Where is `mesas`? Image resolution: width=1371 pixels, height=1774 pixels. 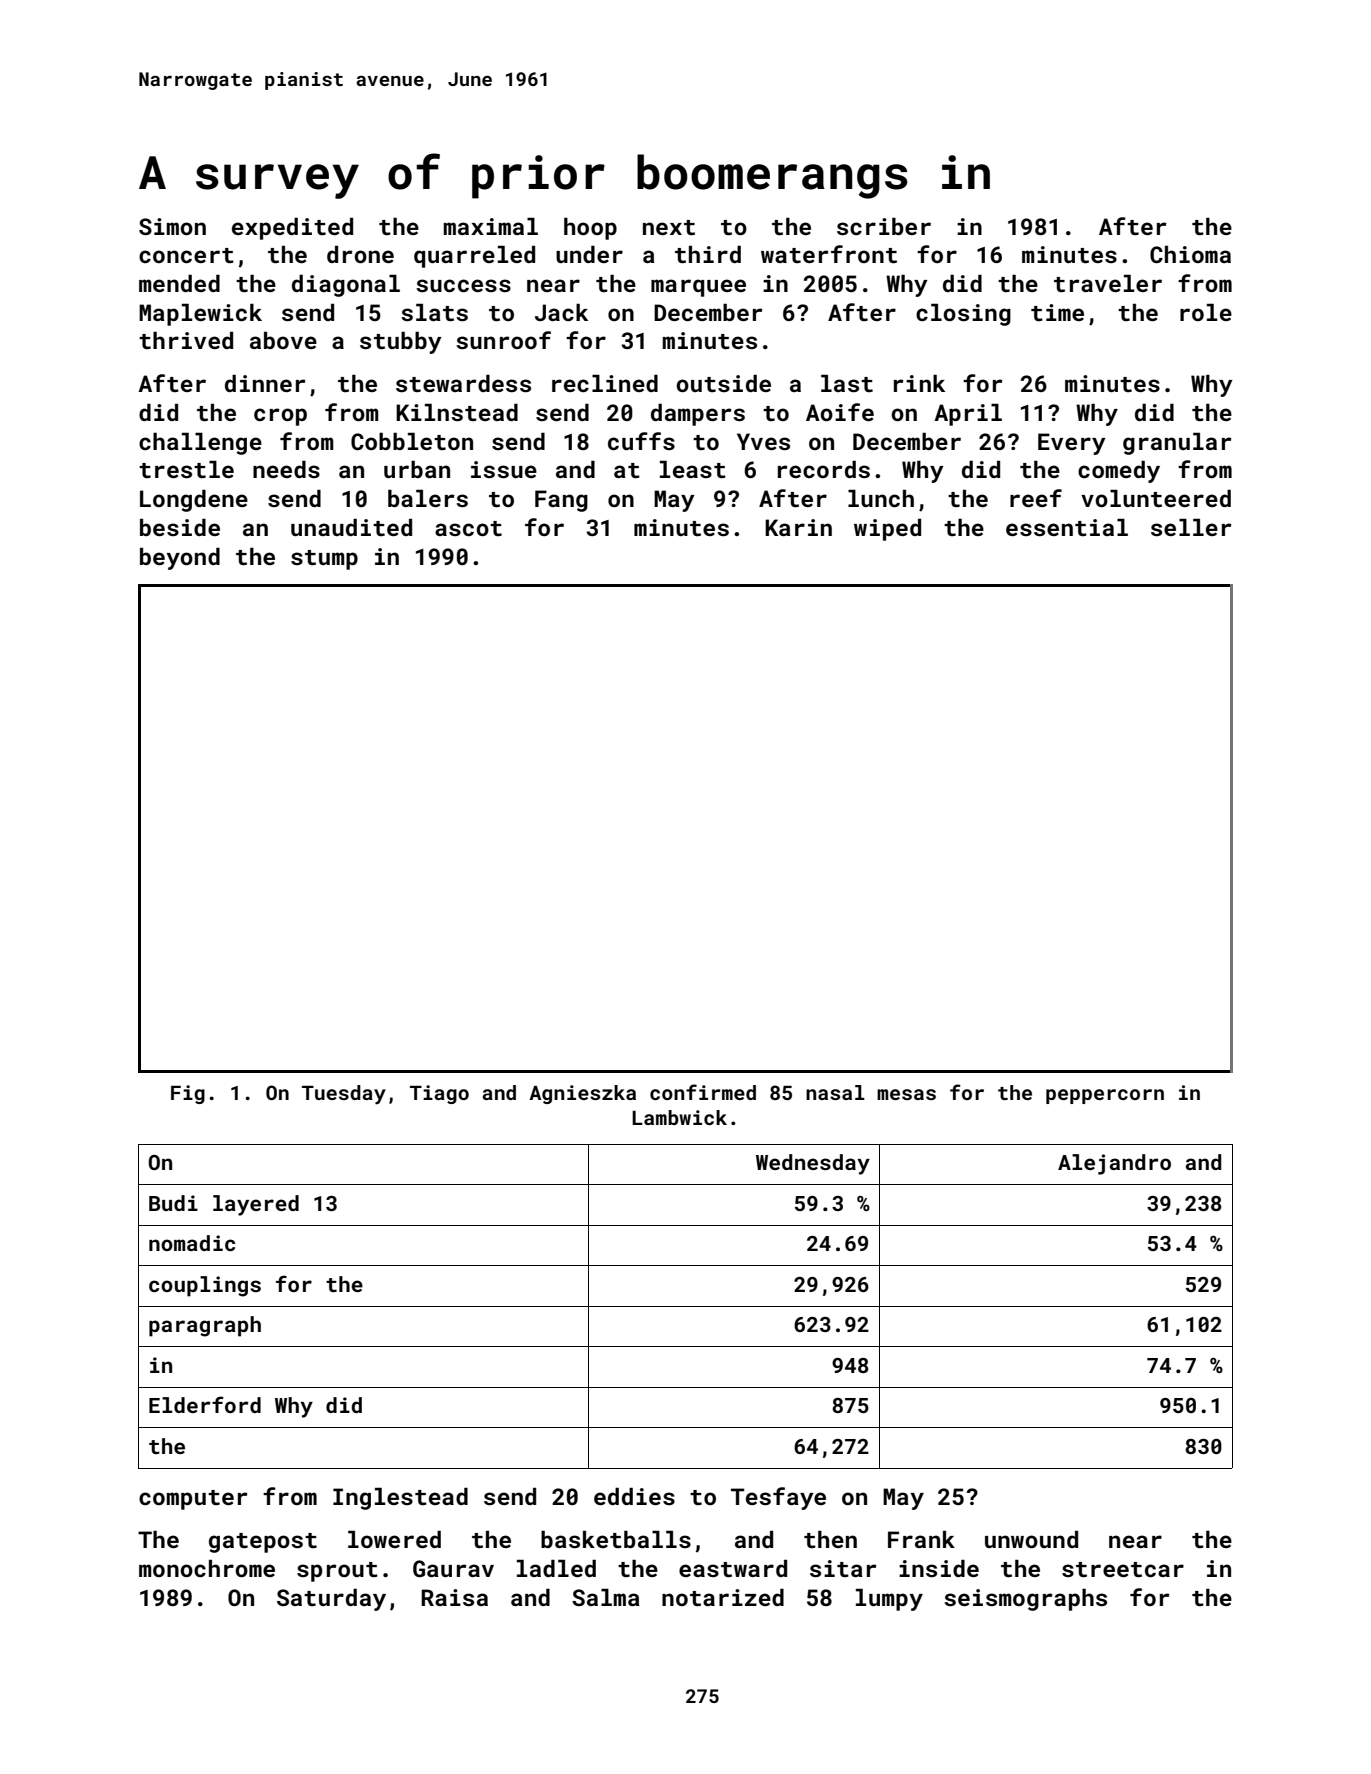 mesas is located at coordinates (906, 1094).
